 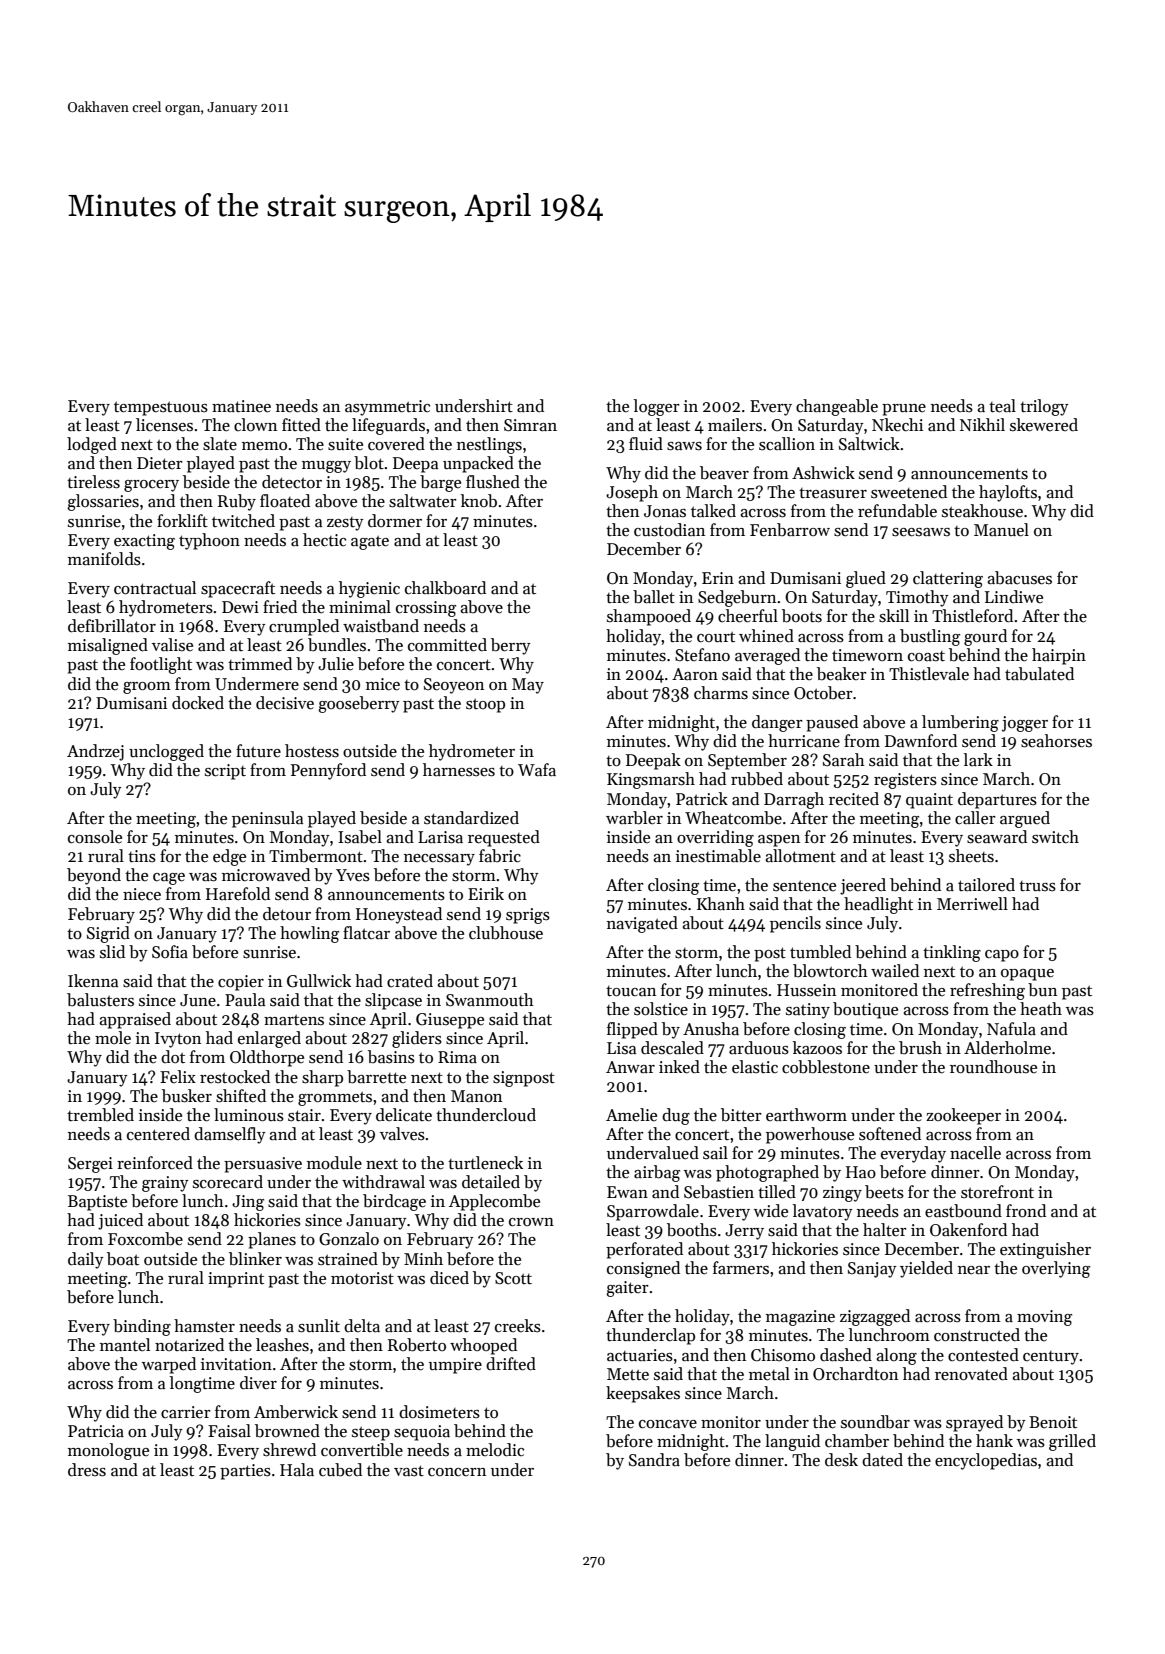 I want to click on refundable, so click(x=897, y=511).
